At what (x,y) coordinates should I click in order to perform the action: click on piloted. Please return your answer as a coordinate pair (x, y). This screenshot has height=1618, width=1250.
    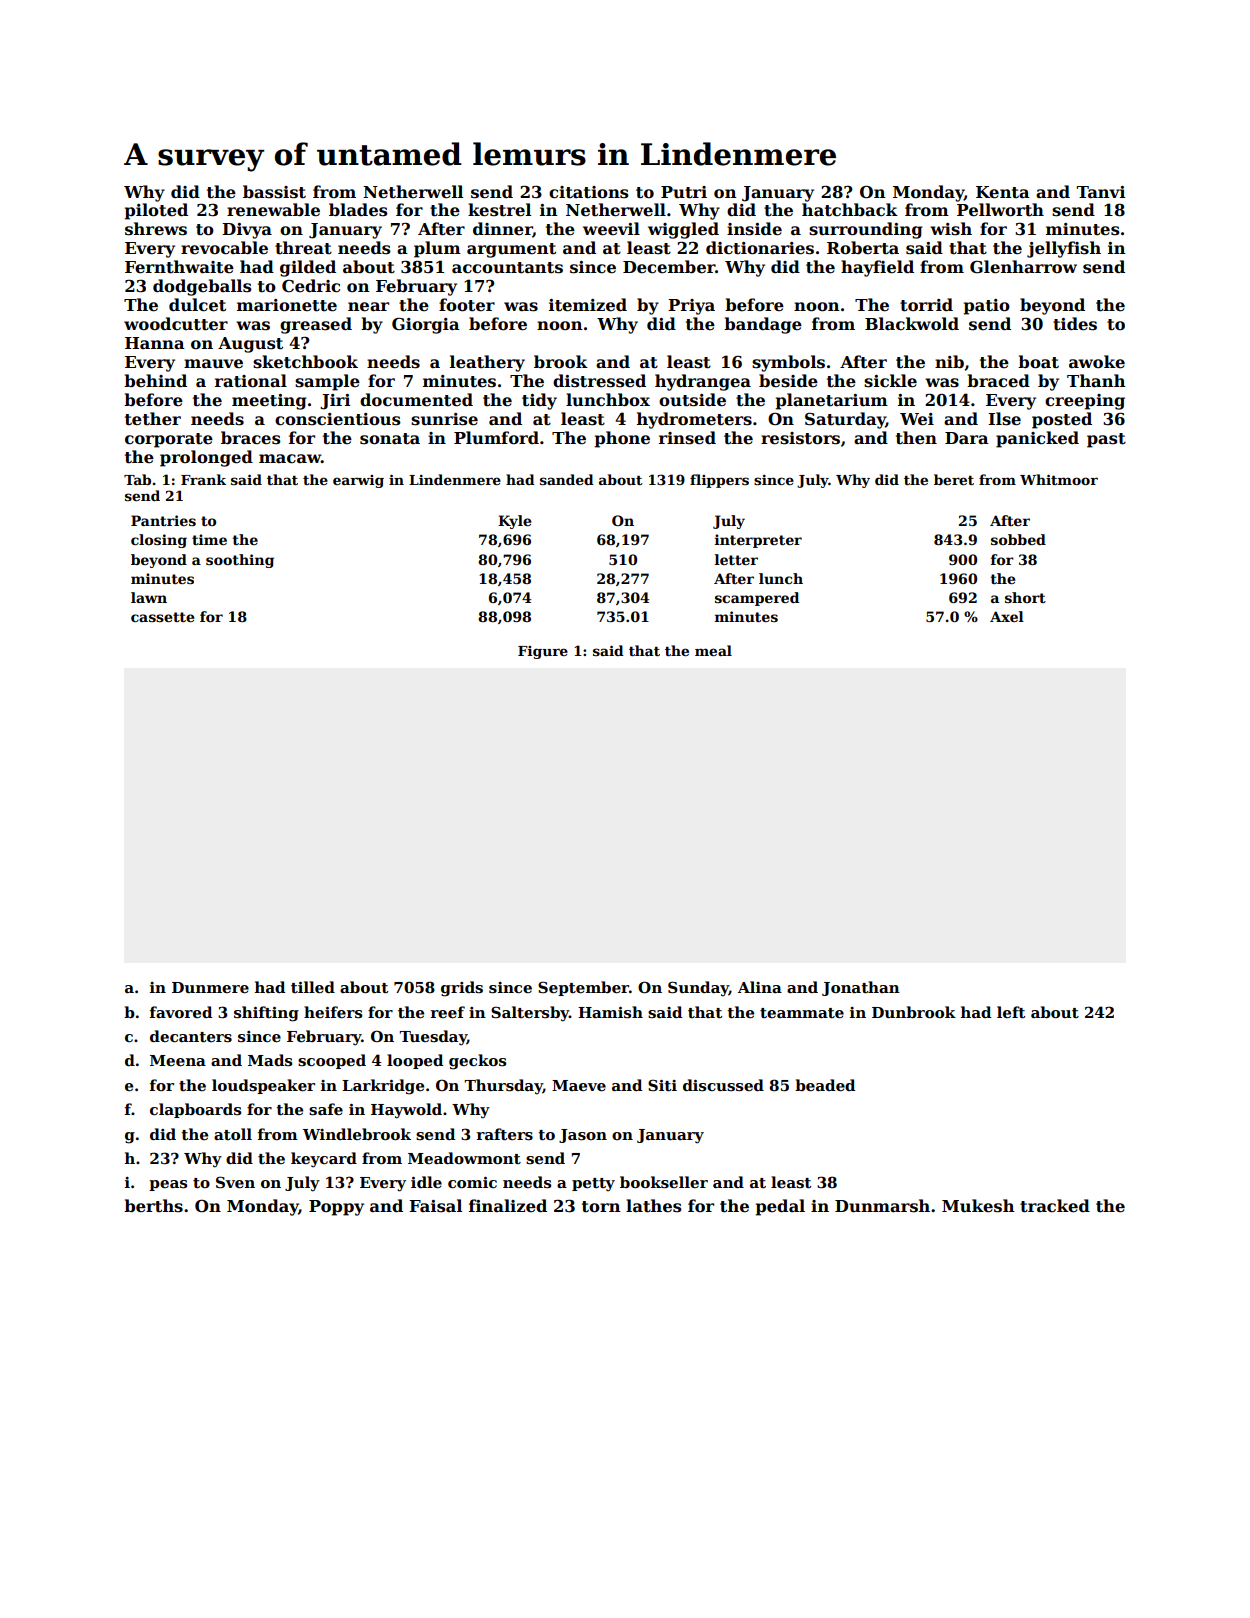
    Looking at the image, I should click on (156, 211).
